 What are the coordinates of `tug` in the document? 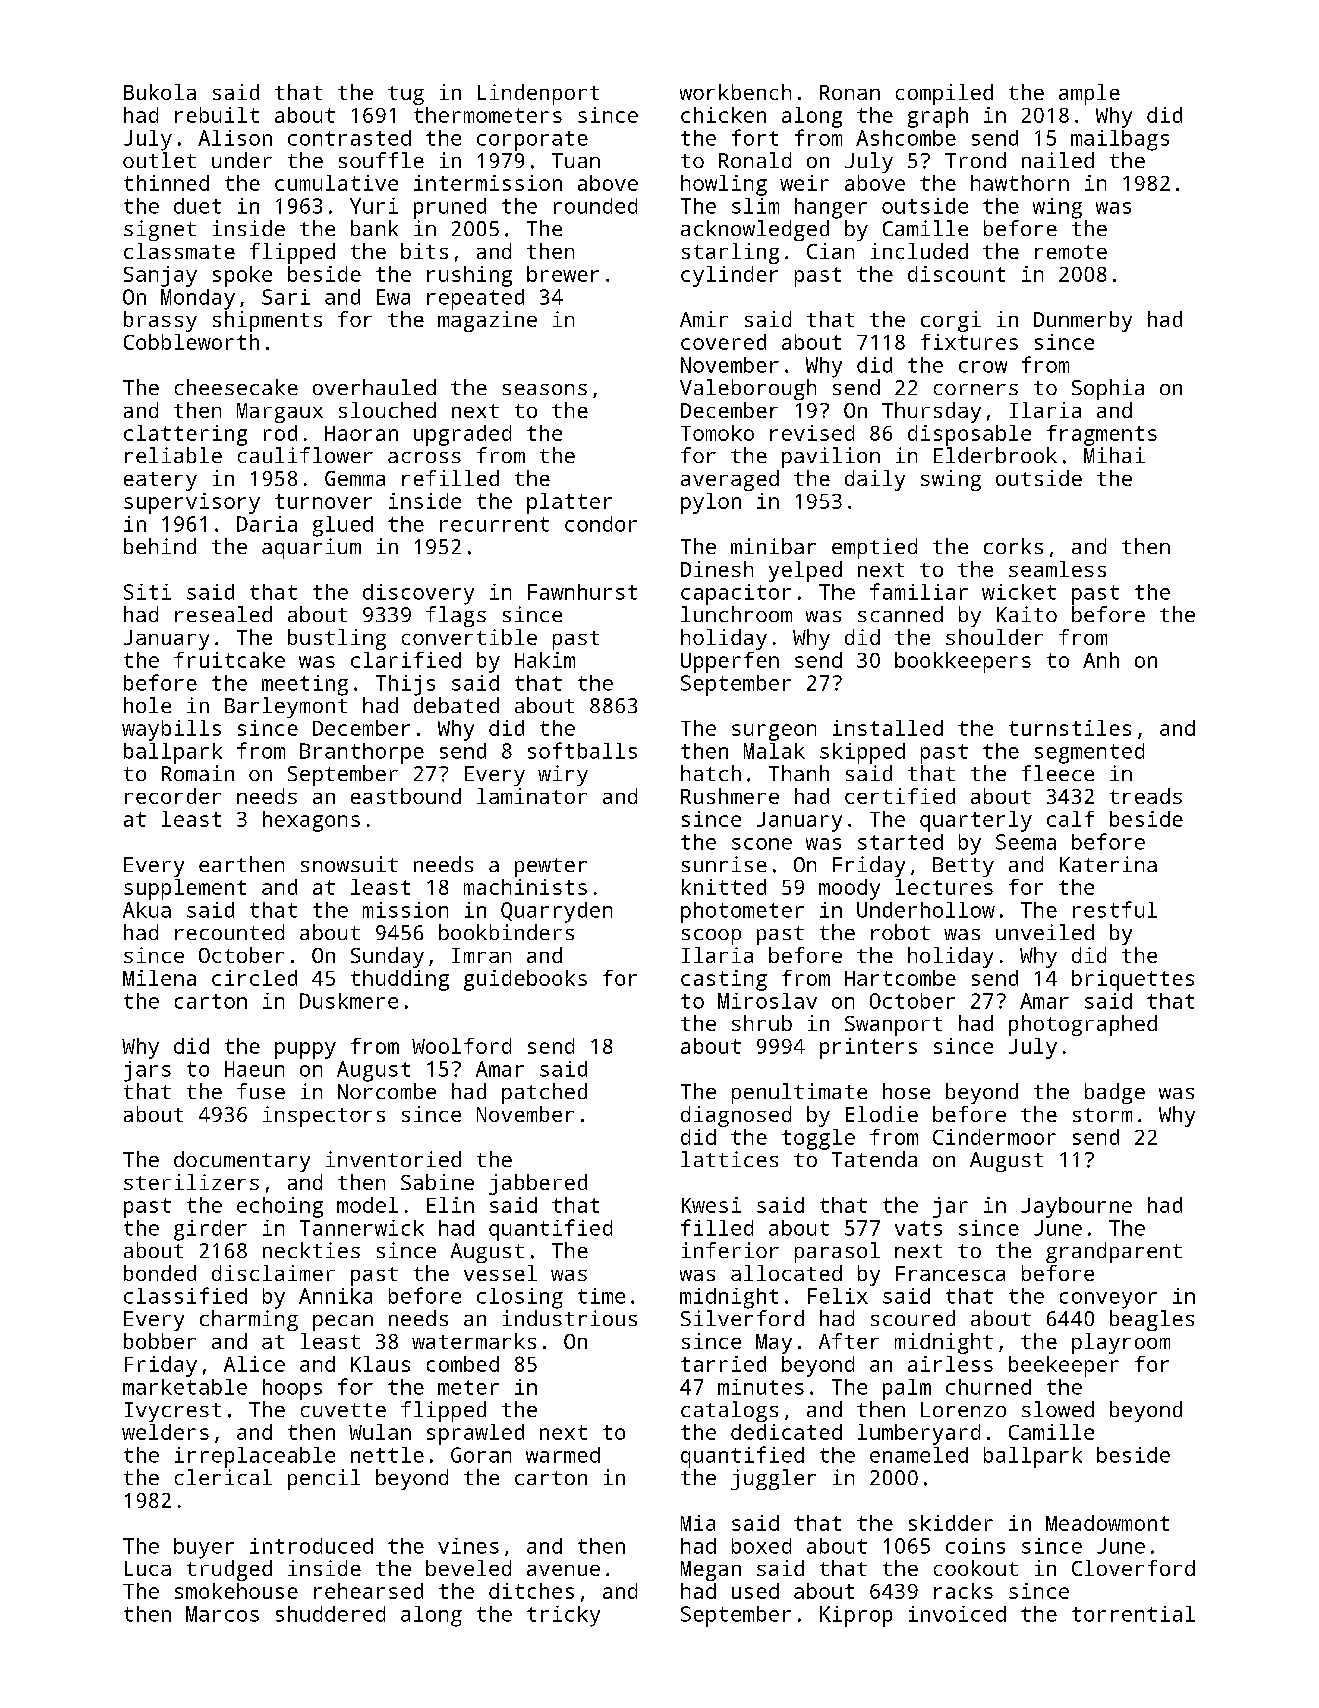 It's located at (406, 95).
